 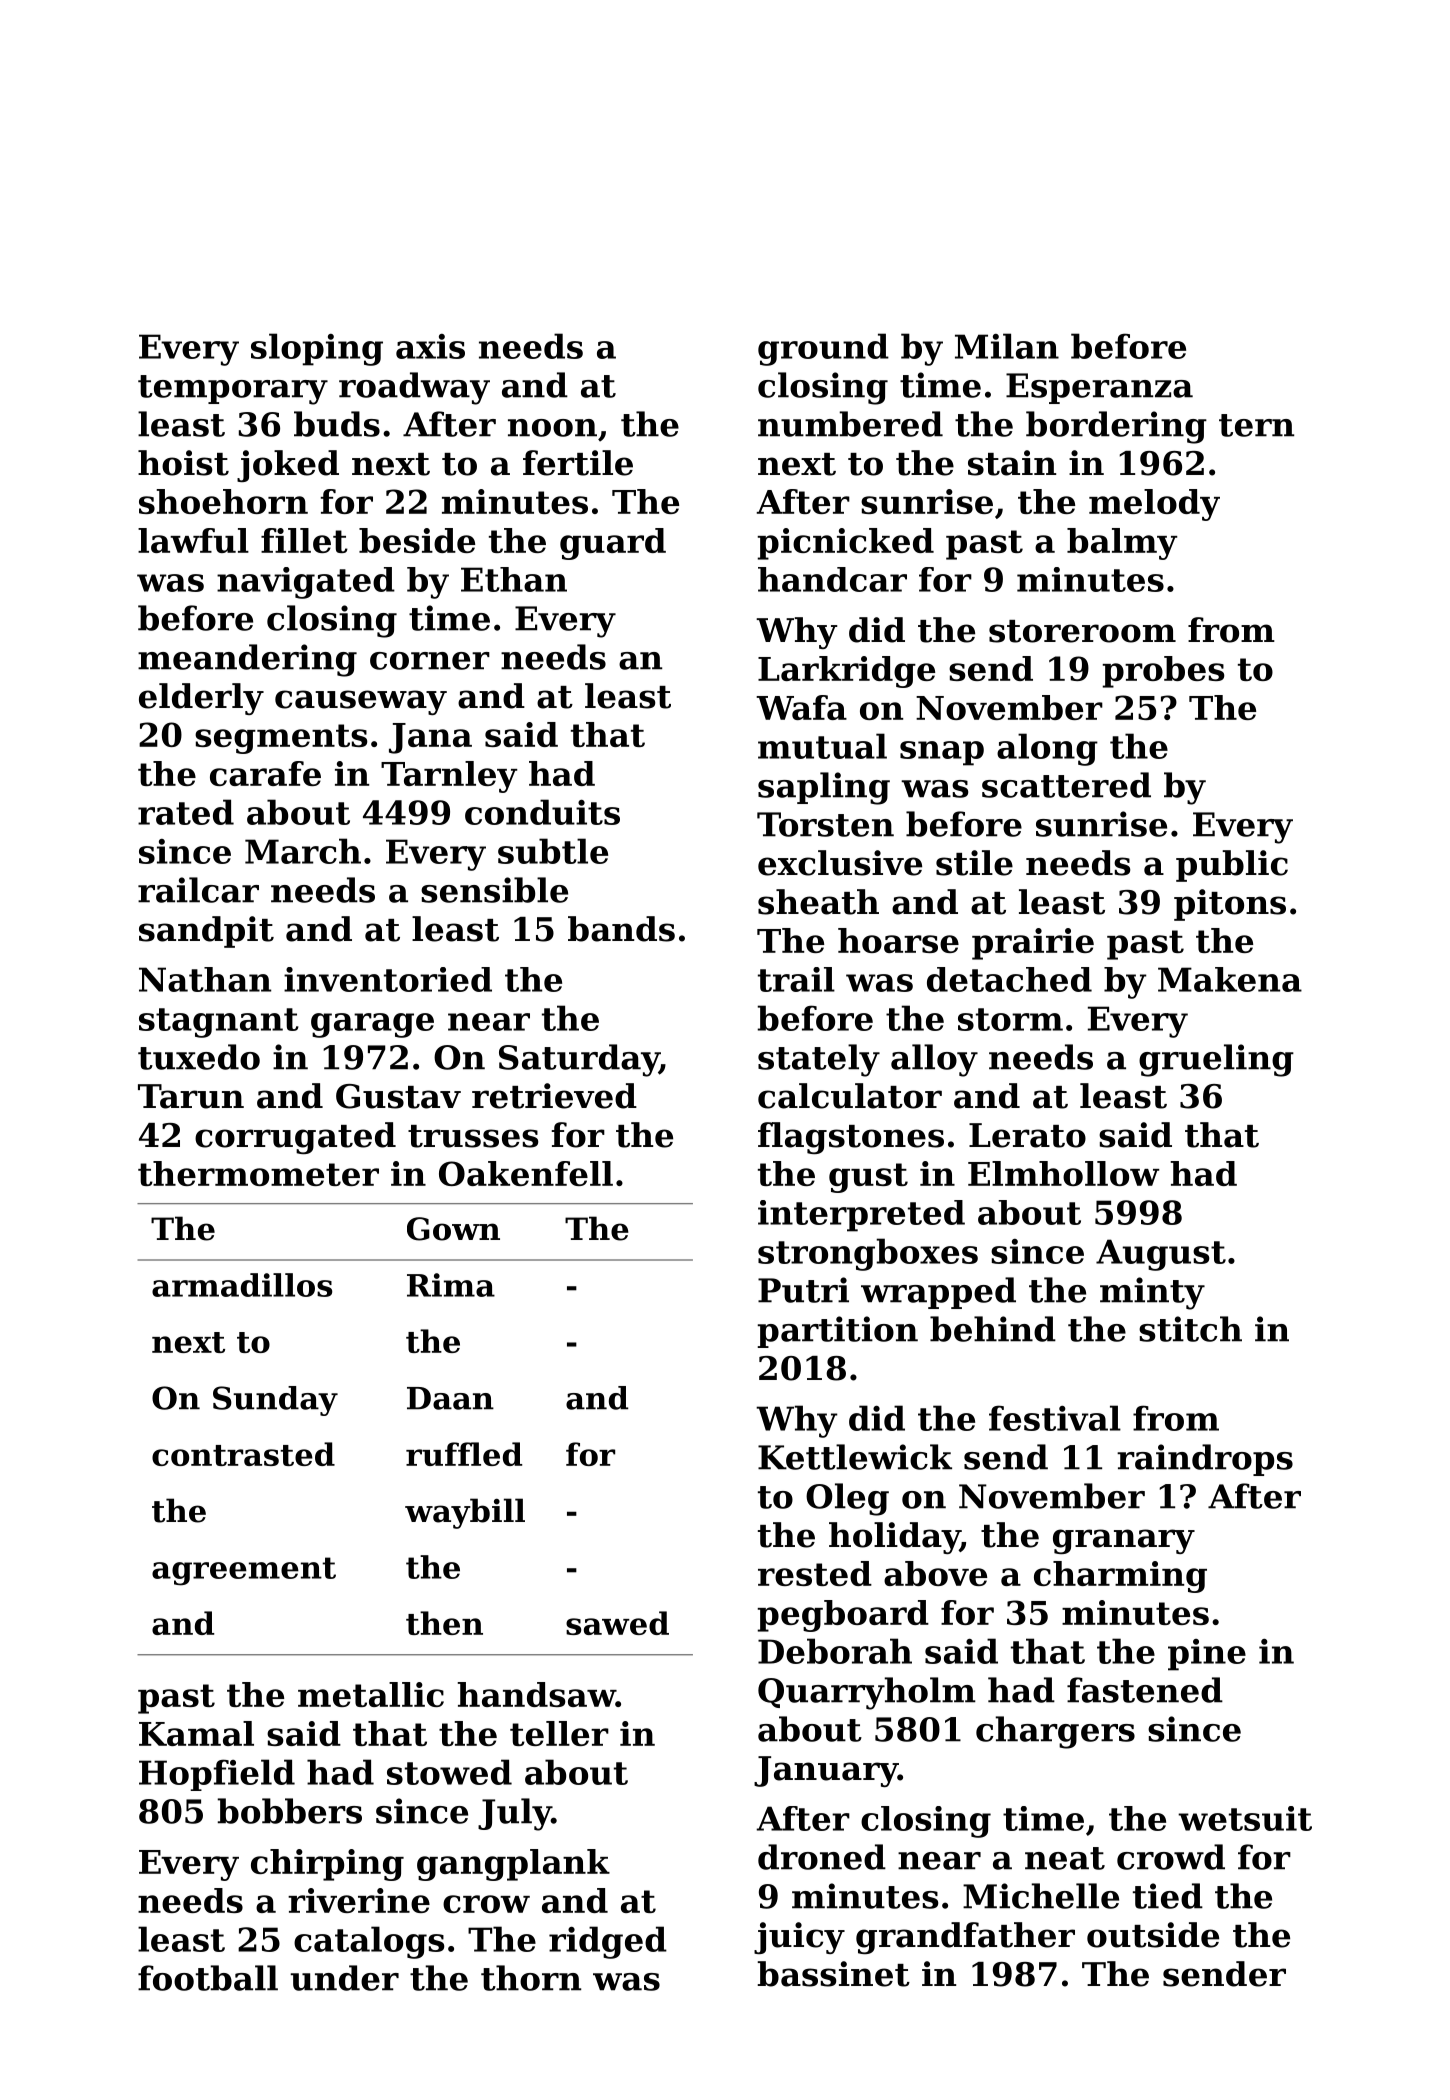 What do you see at coordinates (818, 902) in the screenshot?
I see `sheath` at bounding box center [818, 902].
